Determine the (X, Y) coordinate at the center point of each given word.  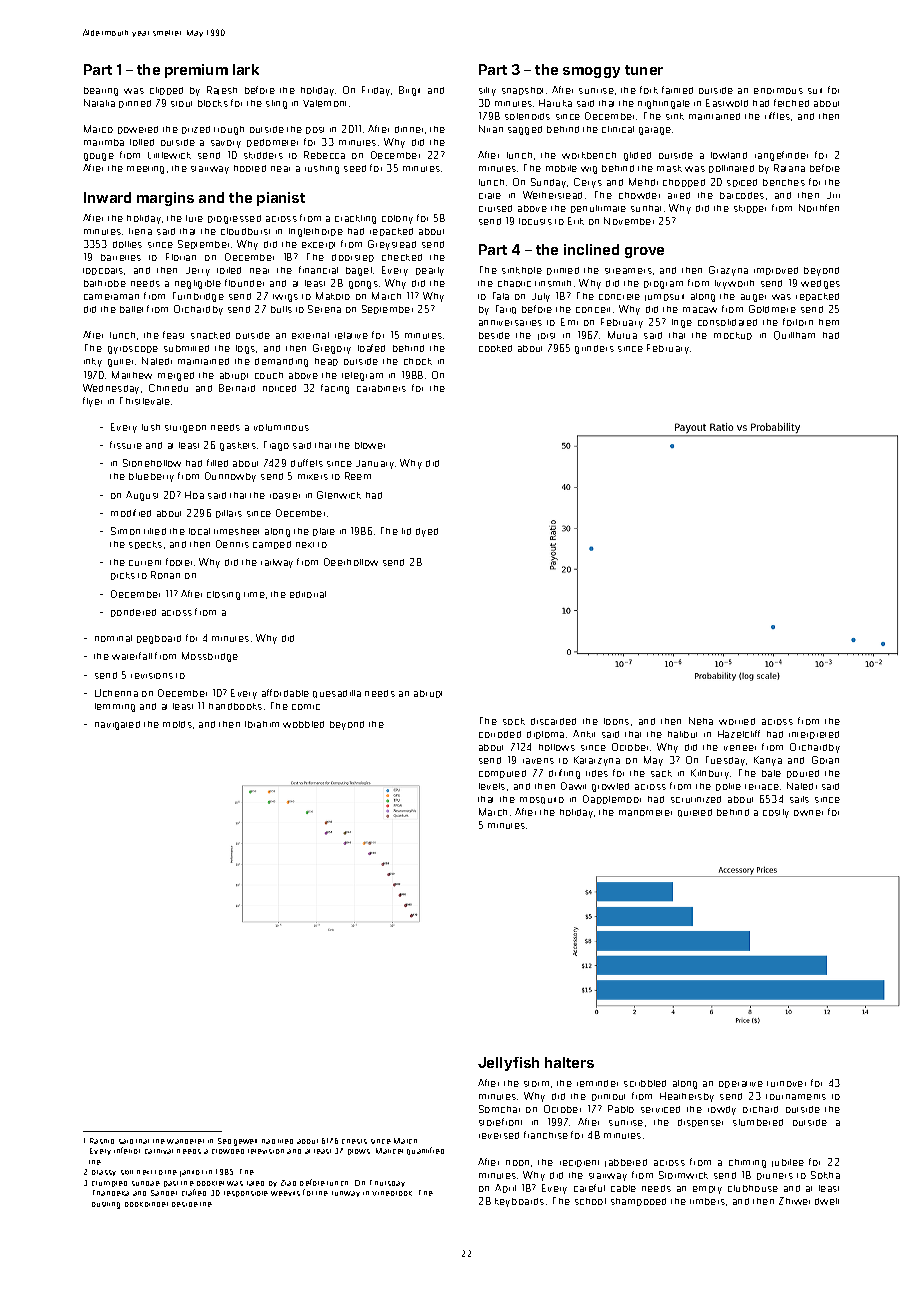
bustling (106, 1205)
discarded (553, 721)
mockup (733, 336)
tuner (644, 70)
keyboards (519, 1202)
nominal (113, 638)
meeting (145, 170)
